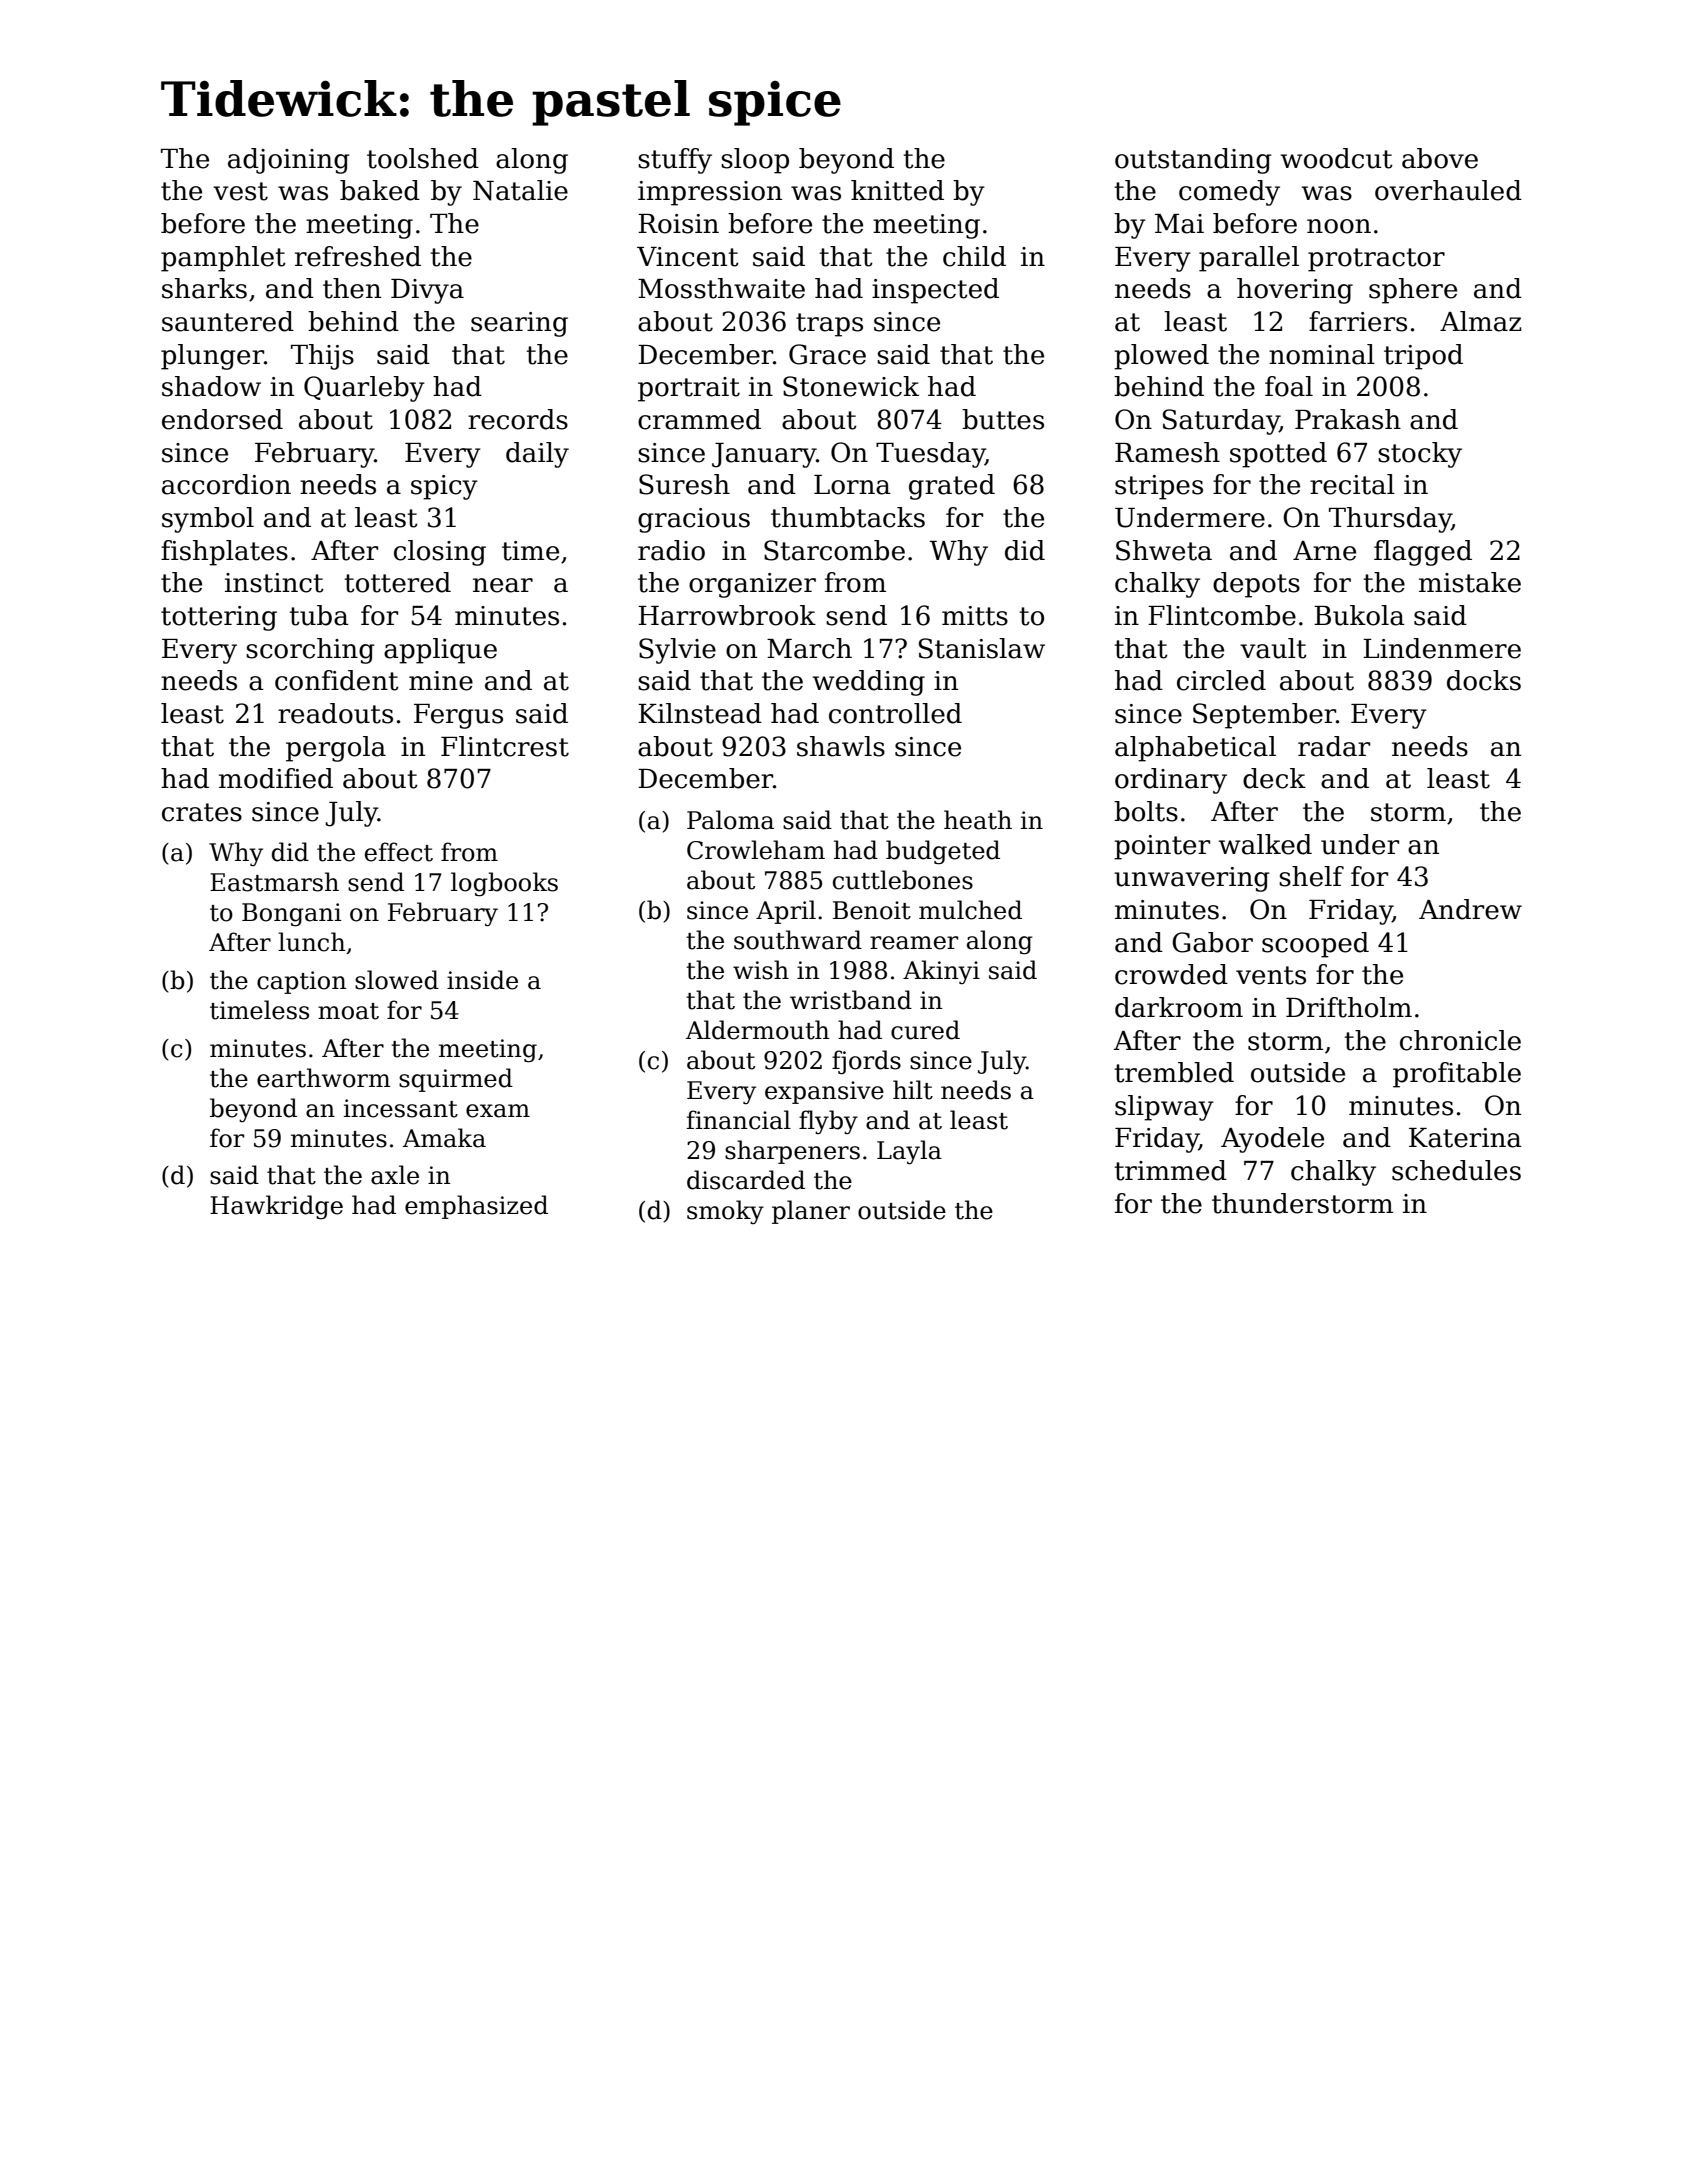  Describe the element at coordinates (1171, 781) in the screenshot. I see `ordinary` at that location.
